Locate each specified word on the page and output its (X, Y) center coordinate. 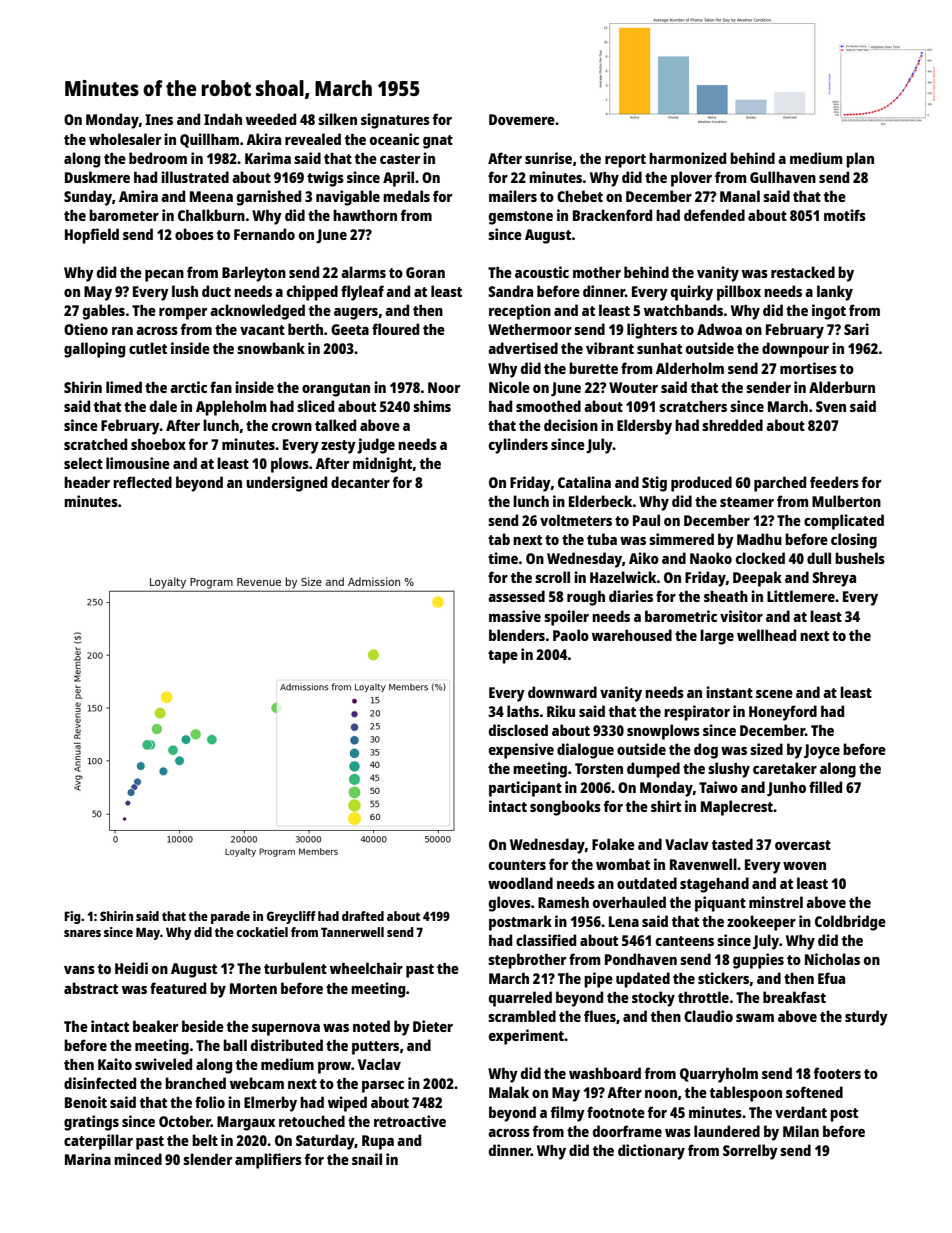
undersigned (286, 484)
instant (729, 692)
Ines (159, 119)
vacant (262, 330)
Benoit (86, 1102)
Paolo (571, 635)
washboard (605, 1073)
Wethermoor (530, 329)
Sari (856, 329)
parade (230, 917)
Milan (801, 1131)
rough (586, 598)
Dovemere (522, 119)
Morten (253, 988)
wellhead (766, 635)
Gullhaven (783, 177)
